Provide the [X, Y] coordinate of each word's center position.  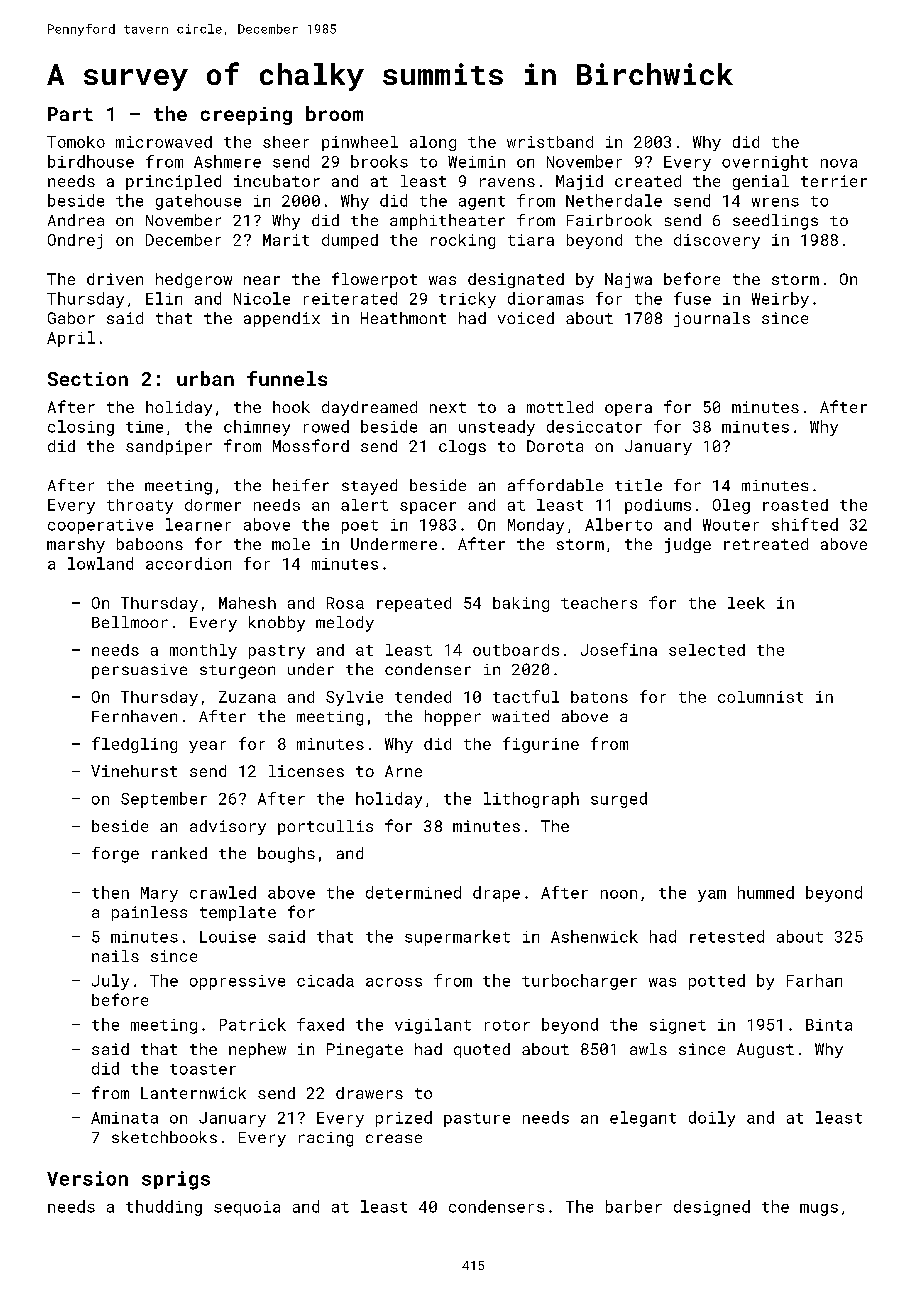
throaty [140, 506]
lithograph [531, 800]
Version [87, 1178]
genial [761, 182]
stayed [369, 487]
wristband [550, 142]
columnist [760, 697]
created [648, 181]
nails [115, 956]
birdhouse [91, 161]
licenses [306, 771]
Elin [164, 298]
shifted [805, 524]
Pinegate [365, 1050]
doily [712, 1119]
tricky [467, 300]
